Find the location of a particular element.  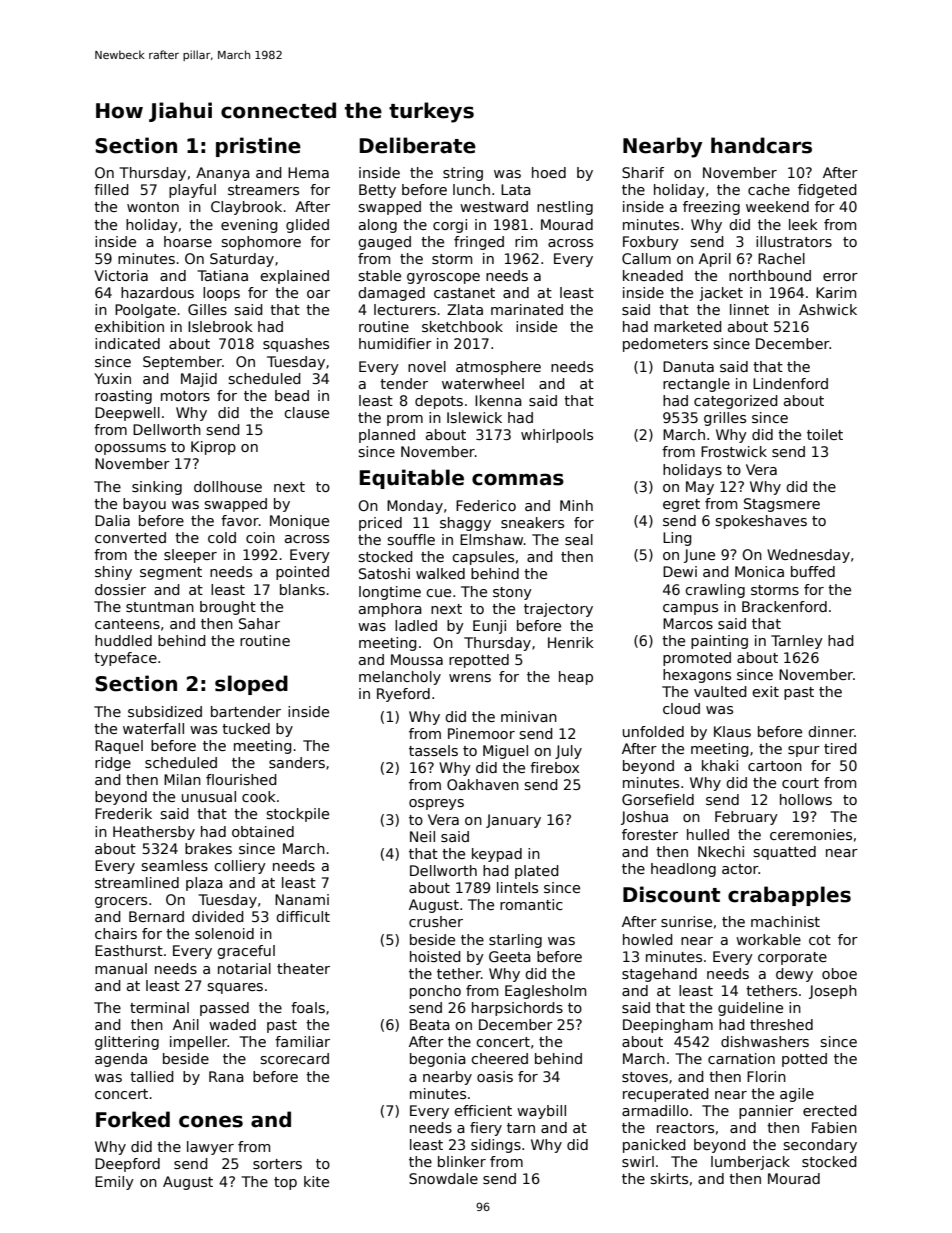

cones is located at coordinates (211, 1121).
